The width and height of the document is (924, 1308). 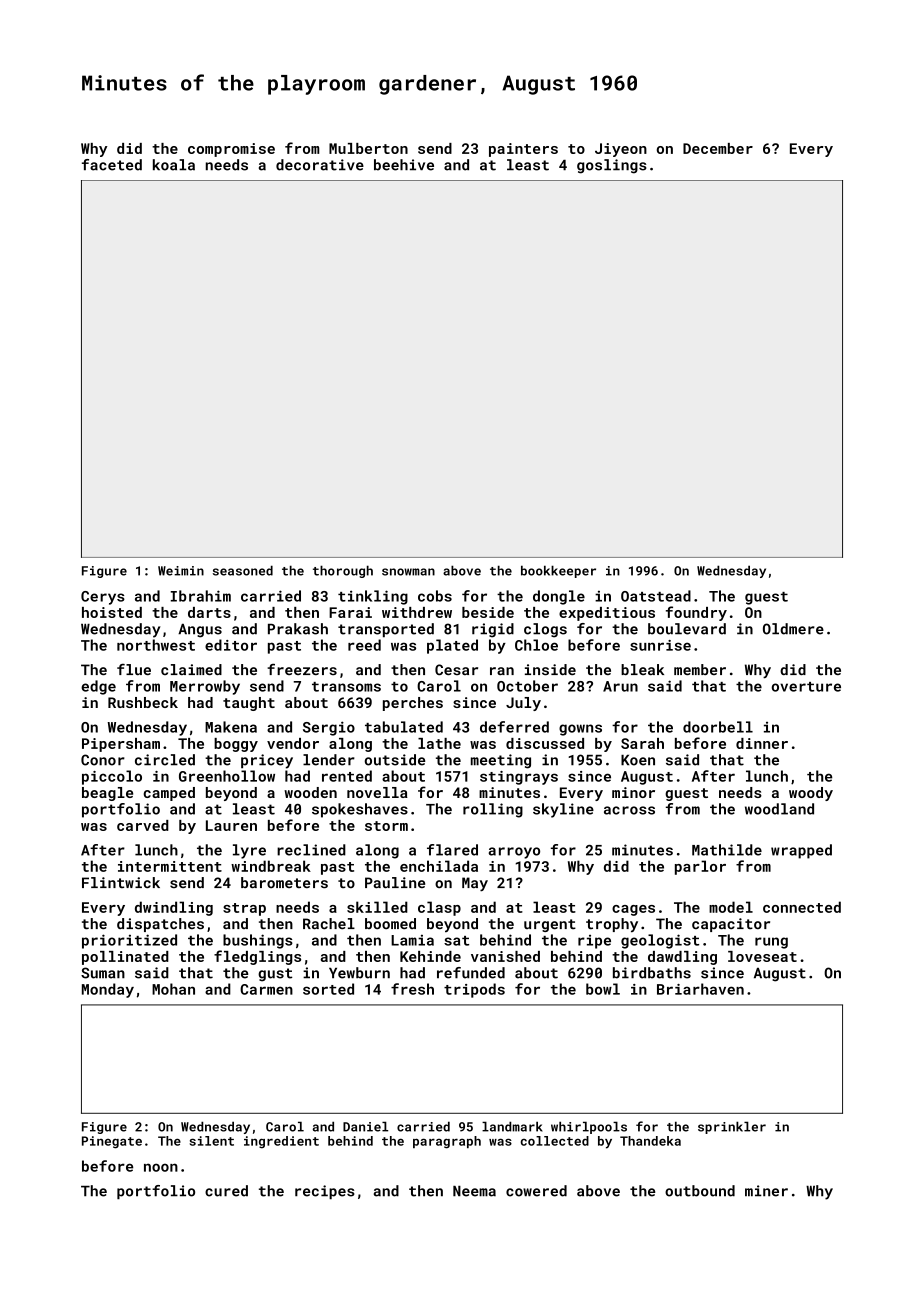 I want to click on Oatstead, so click(x=656, y=596).
